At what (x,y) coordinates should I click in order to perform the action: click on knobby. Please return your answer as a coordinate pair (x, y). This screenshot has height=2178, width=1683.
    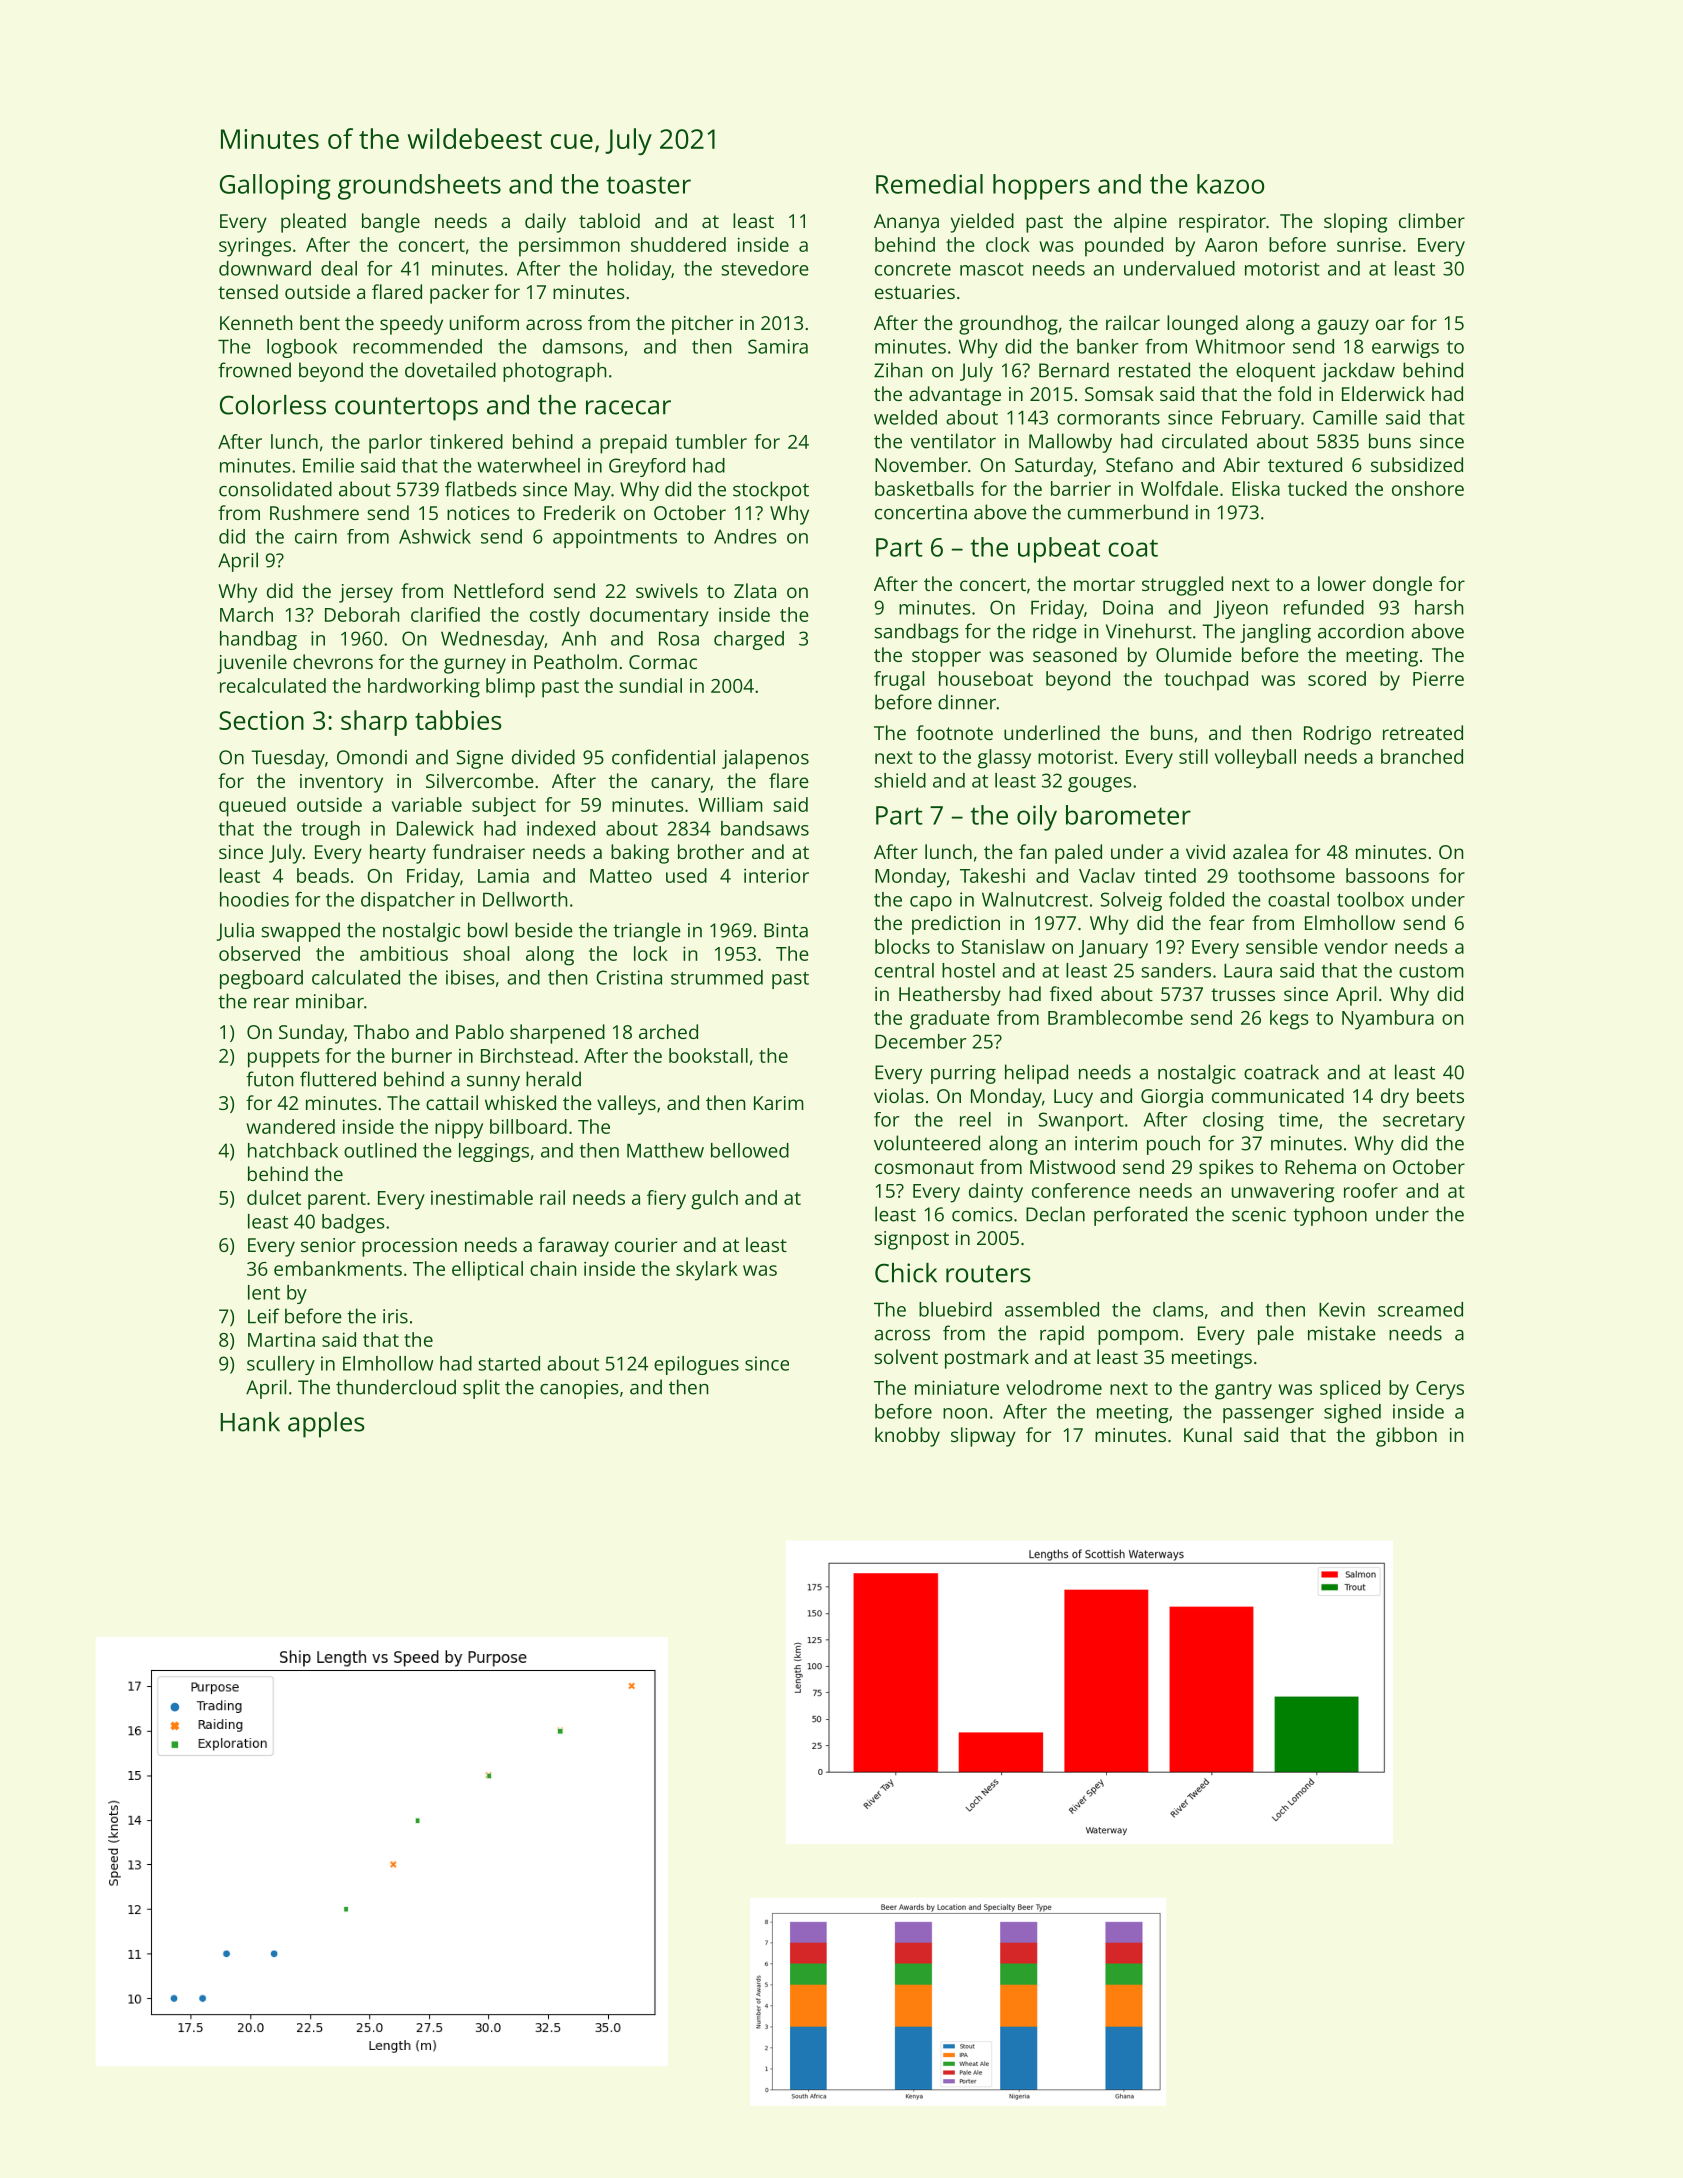
    Looking at the image, I should click on (907, 1437).
